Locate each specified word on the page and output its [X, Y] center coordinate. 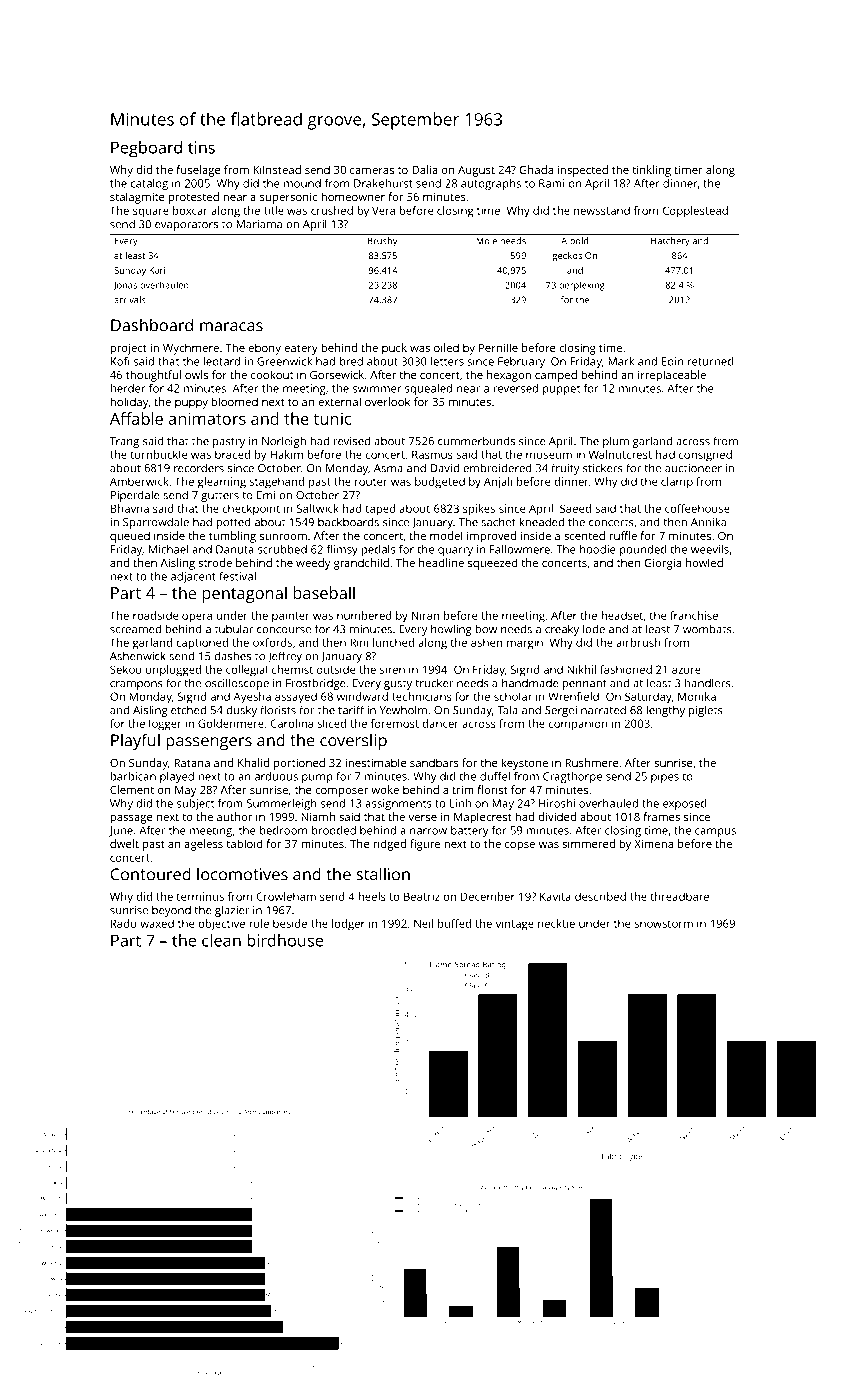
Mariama [259, 224]
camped [556, 376]
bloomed [234, 401]
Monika [697, 696]
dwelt [124, 843]
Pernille [498, 347]
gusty [398, 685]
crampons [136, 685]
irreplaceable [672, 376]
